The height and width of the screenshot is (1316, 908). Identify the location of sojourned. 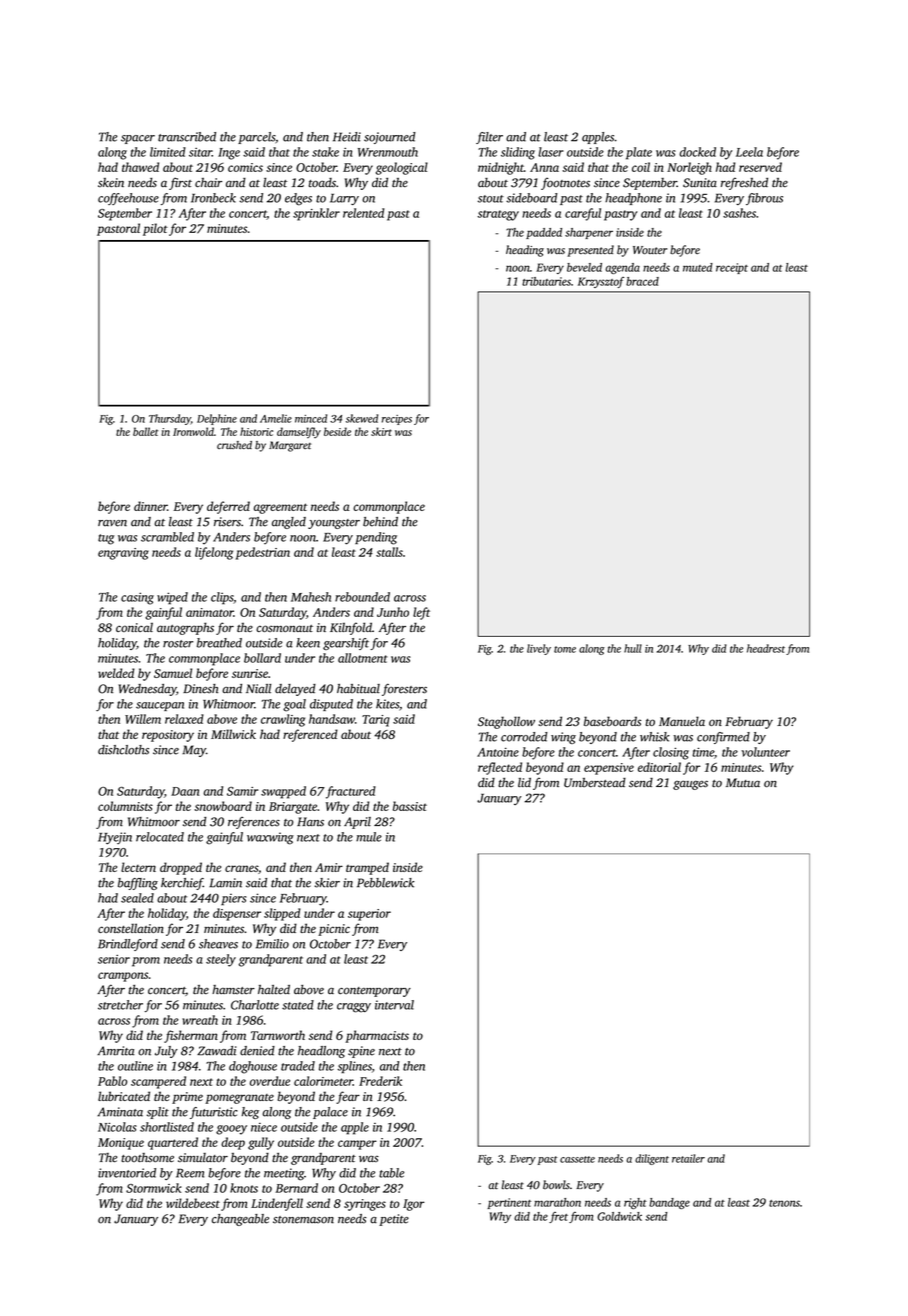
(390, 138).
